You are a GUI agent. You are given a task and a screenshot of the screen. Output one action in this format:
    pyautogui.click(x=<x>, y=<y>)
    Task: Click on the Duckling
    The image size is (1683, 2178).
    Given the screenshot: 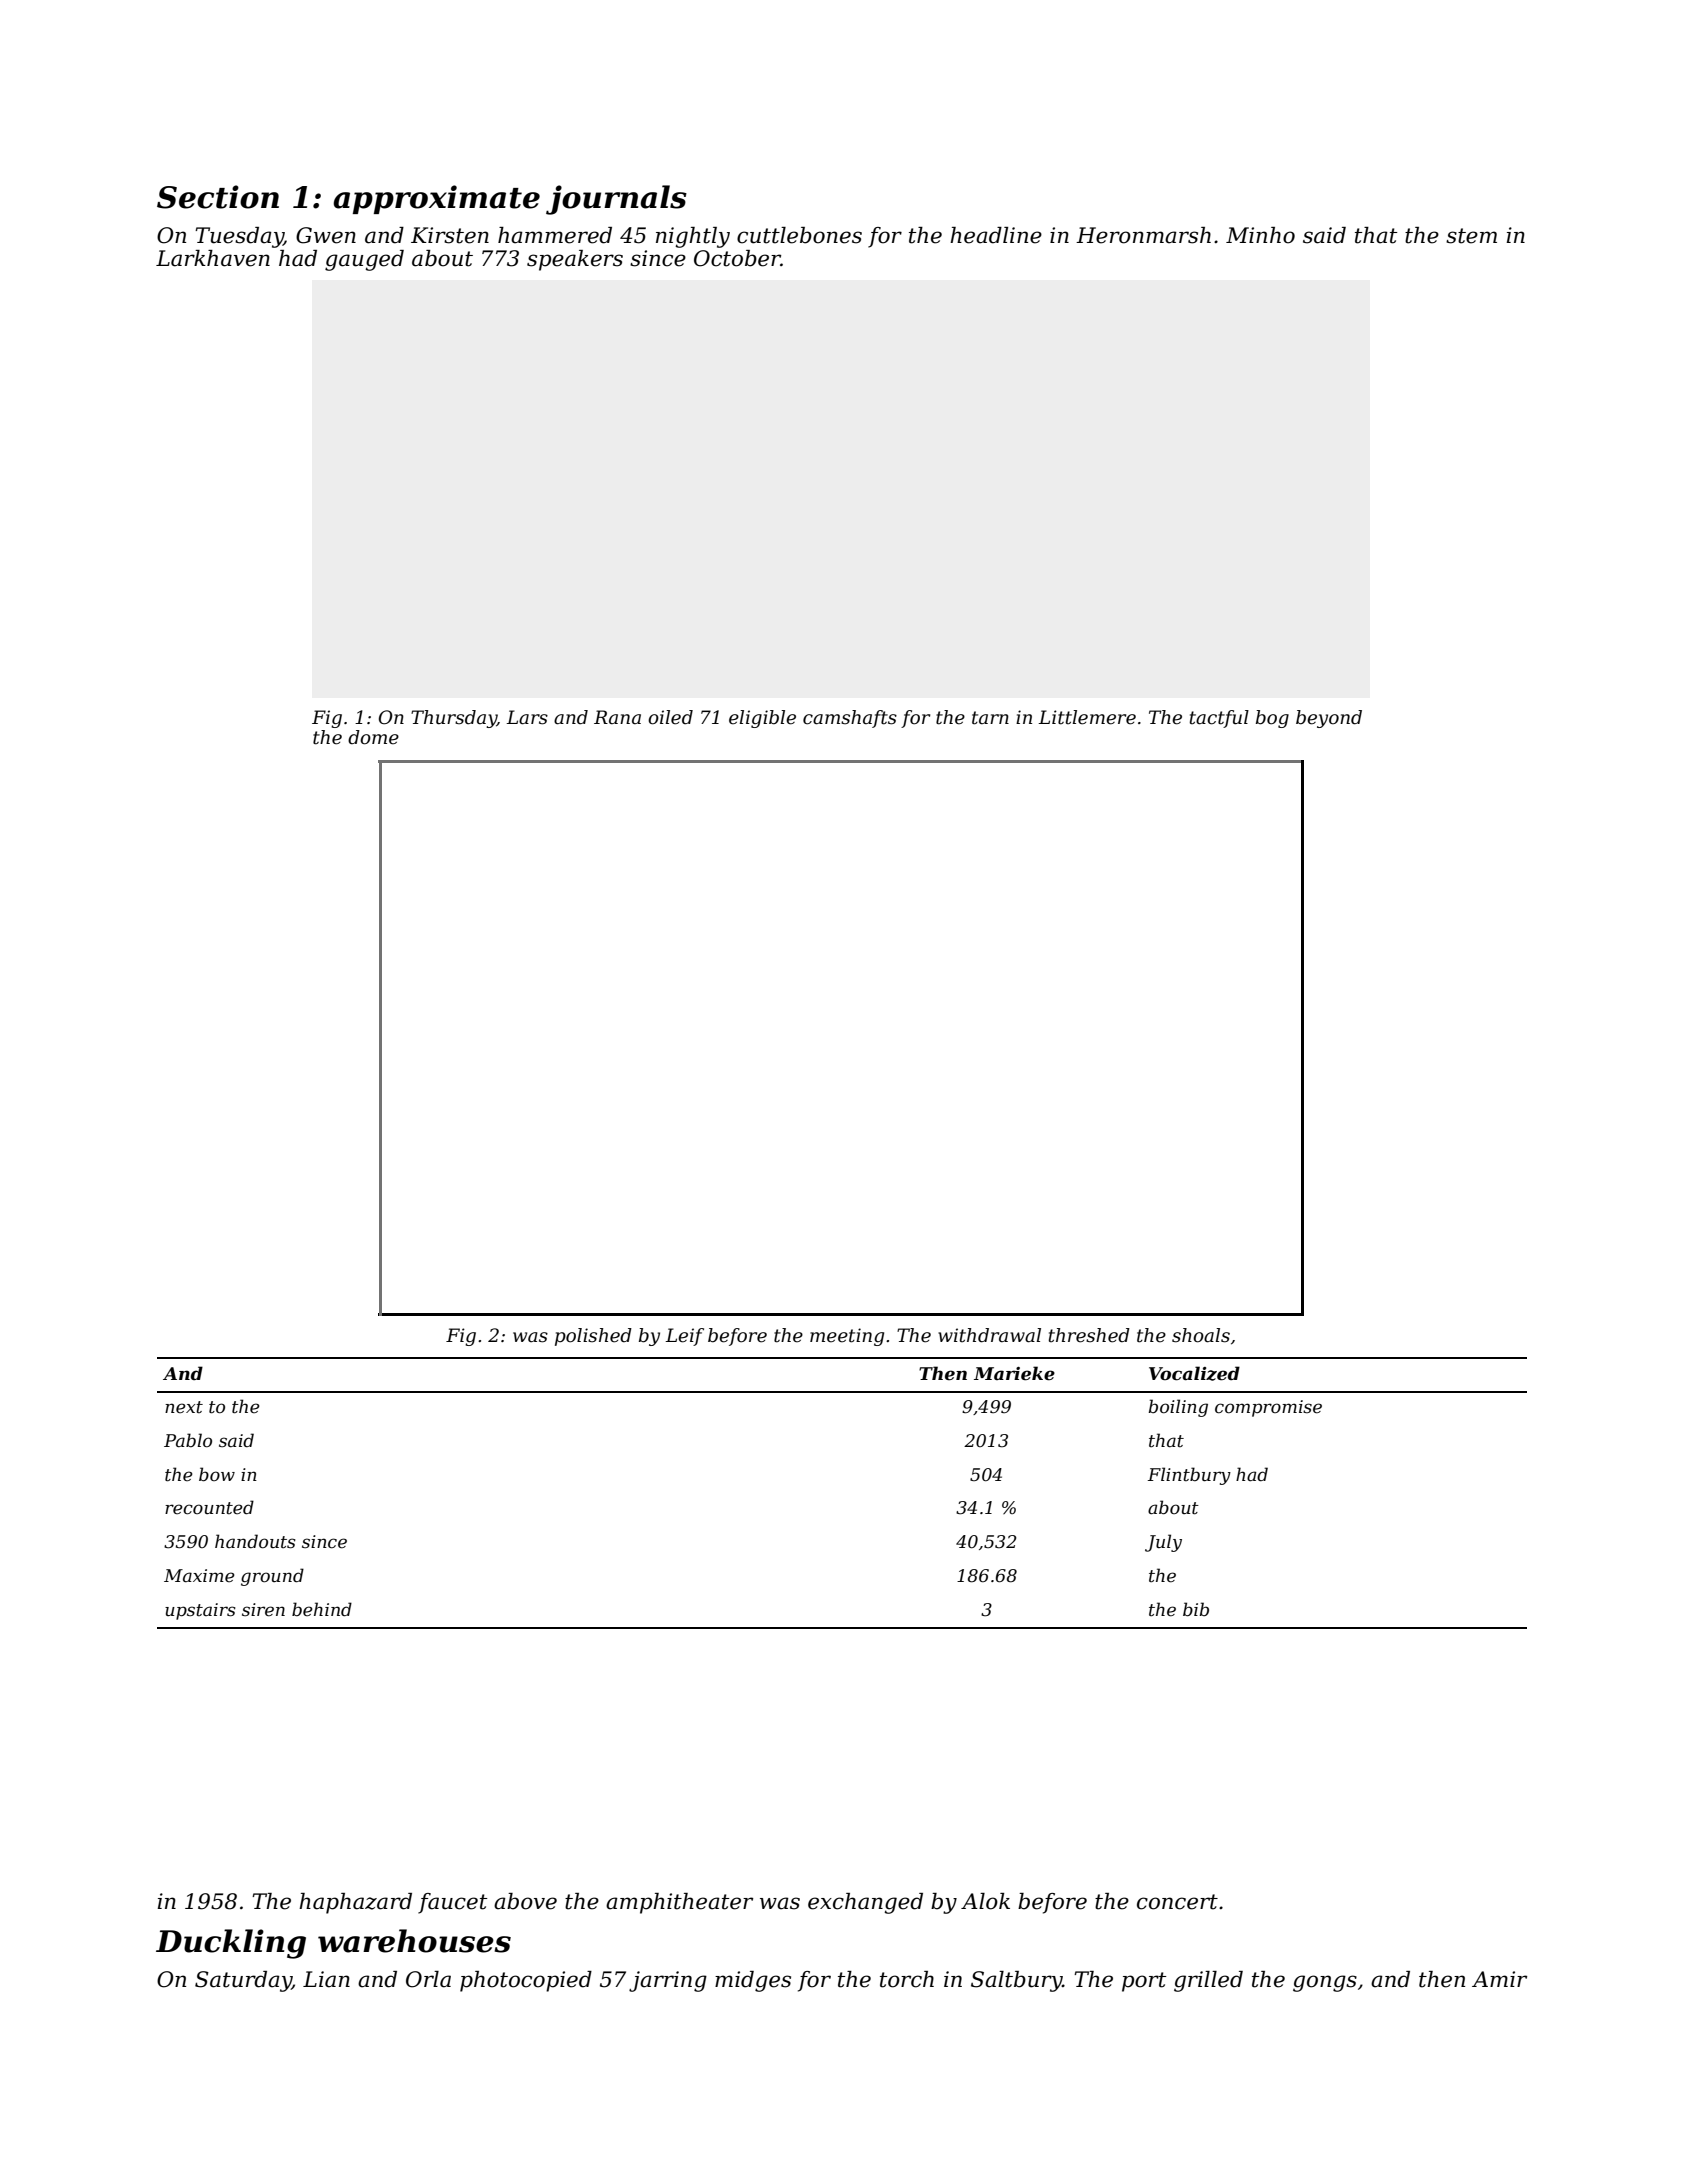 What is the action you would take?
    pyautogui.click(x=231, y=1944)
